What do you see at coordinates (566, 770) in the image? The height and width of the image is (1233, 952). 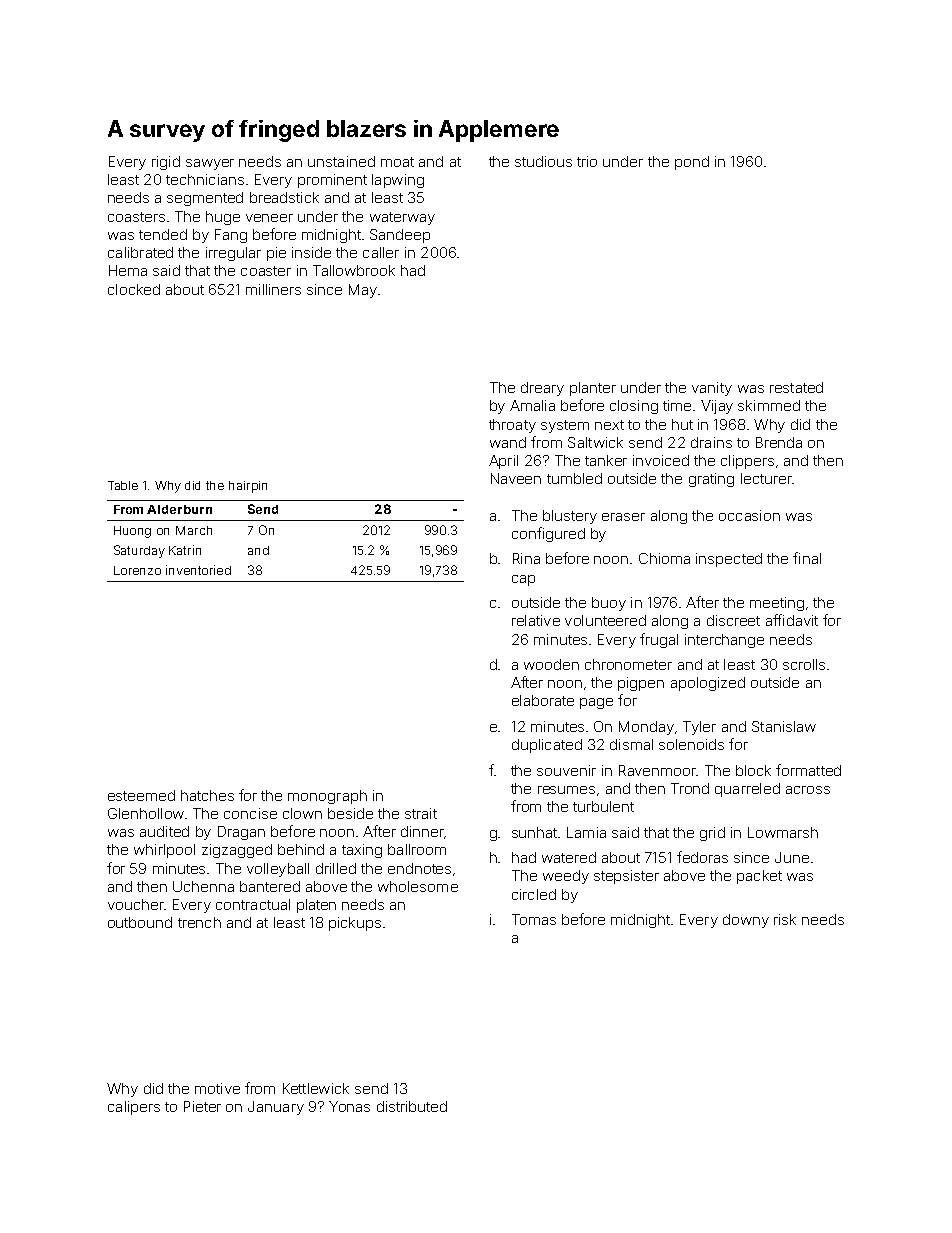 I see `souvenir` at bounding box center [566, 770].
